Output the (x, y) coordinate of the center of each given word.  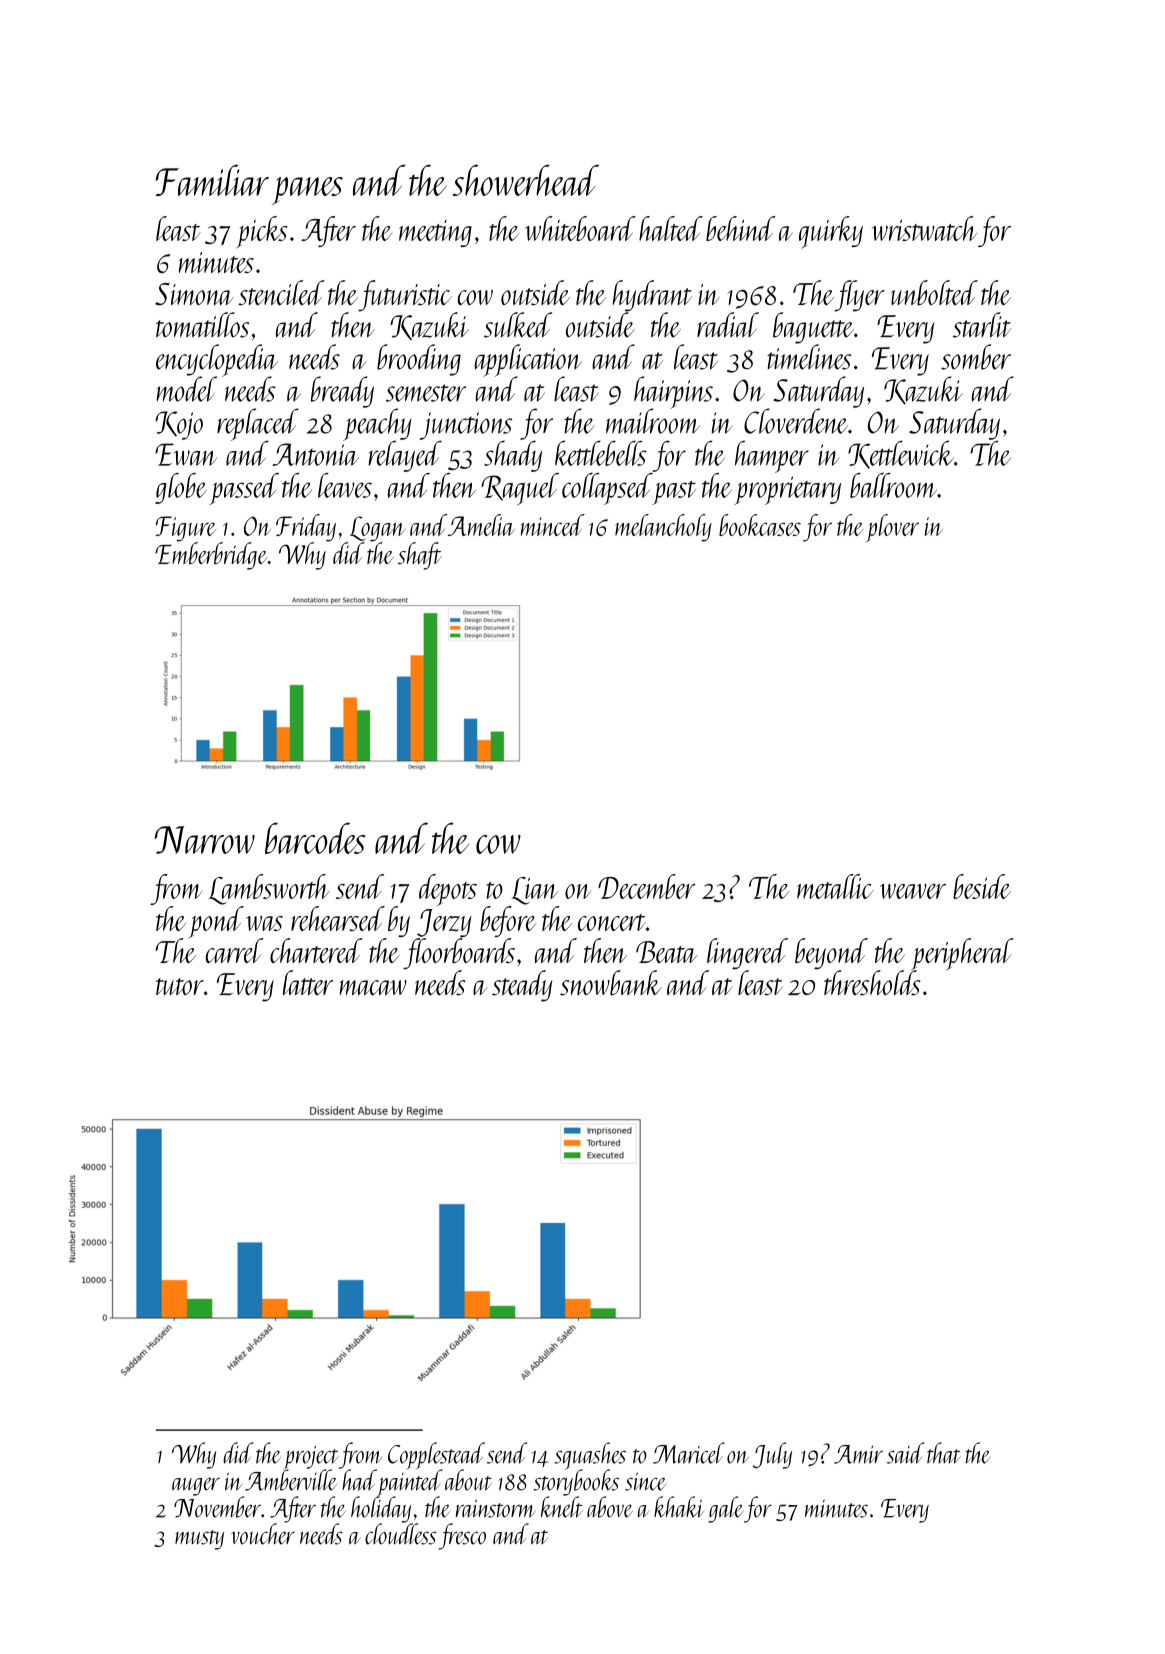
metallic (835, 886)
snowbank (611, 983)
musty (199, 1540)
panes (307, 191)
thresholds (872, 983)
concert (612, 922)
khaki (679, 1507)
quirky (831, 232)
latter (308, 982)
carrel (234, 950)
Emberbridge (211, 556)
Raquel (520, 489)
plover (892, 528)
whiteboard (580, 228)
